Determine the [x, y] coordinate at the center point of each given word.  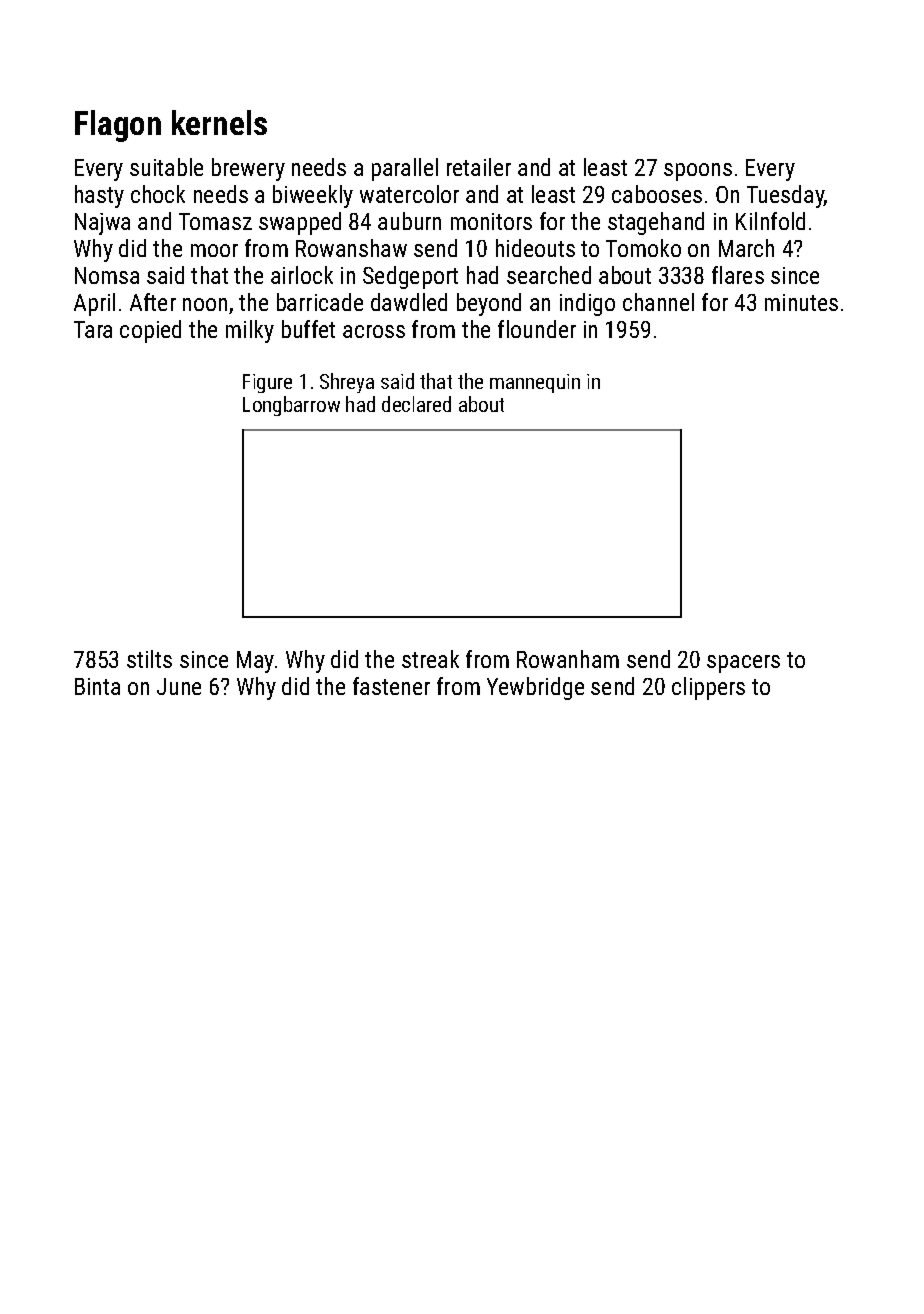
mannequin [535, 383]
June [179, 686]
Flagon [118, 126]
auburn [409, 221]
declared [416, 404]
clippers [708, 688]
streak [430, 659]
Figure [267, 383]
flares [738, 275]
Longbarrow [291, 406]
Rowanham [568, 659]
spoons [698, 172]
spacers [743, 664]
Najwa [102, 224]
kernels [219, 122]
